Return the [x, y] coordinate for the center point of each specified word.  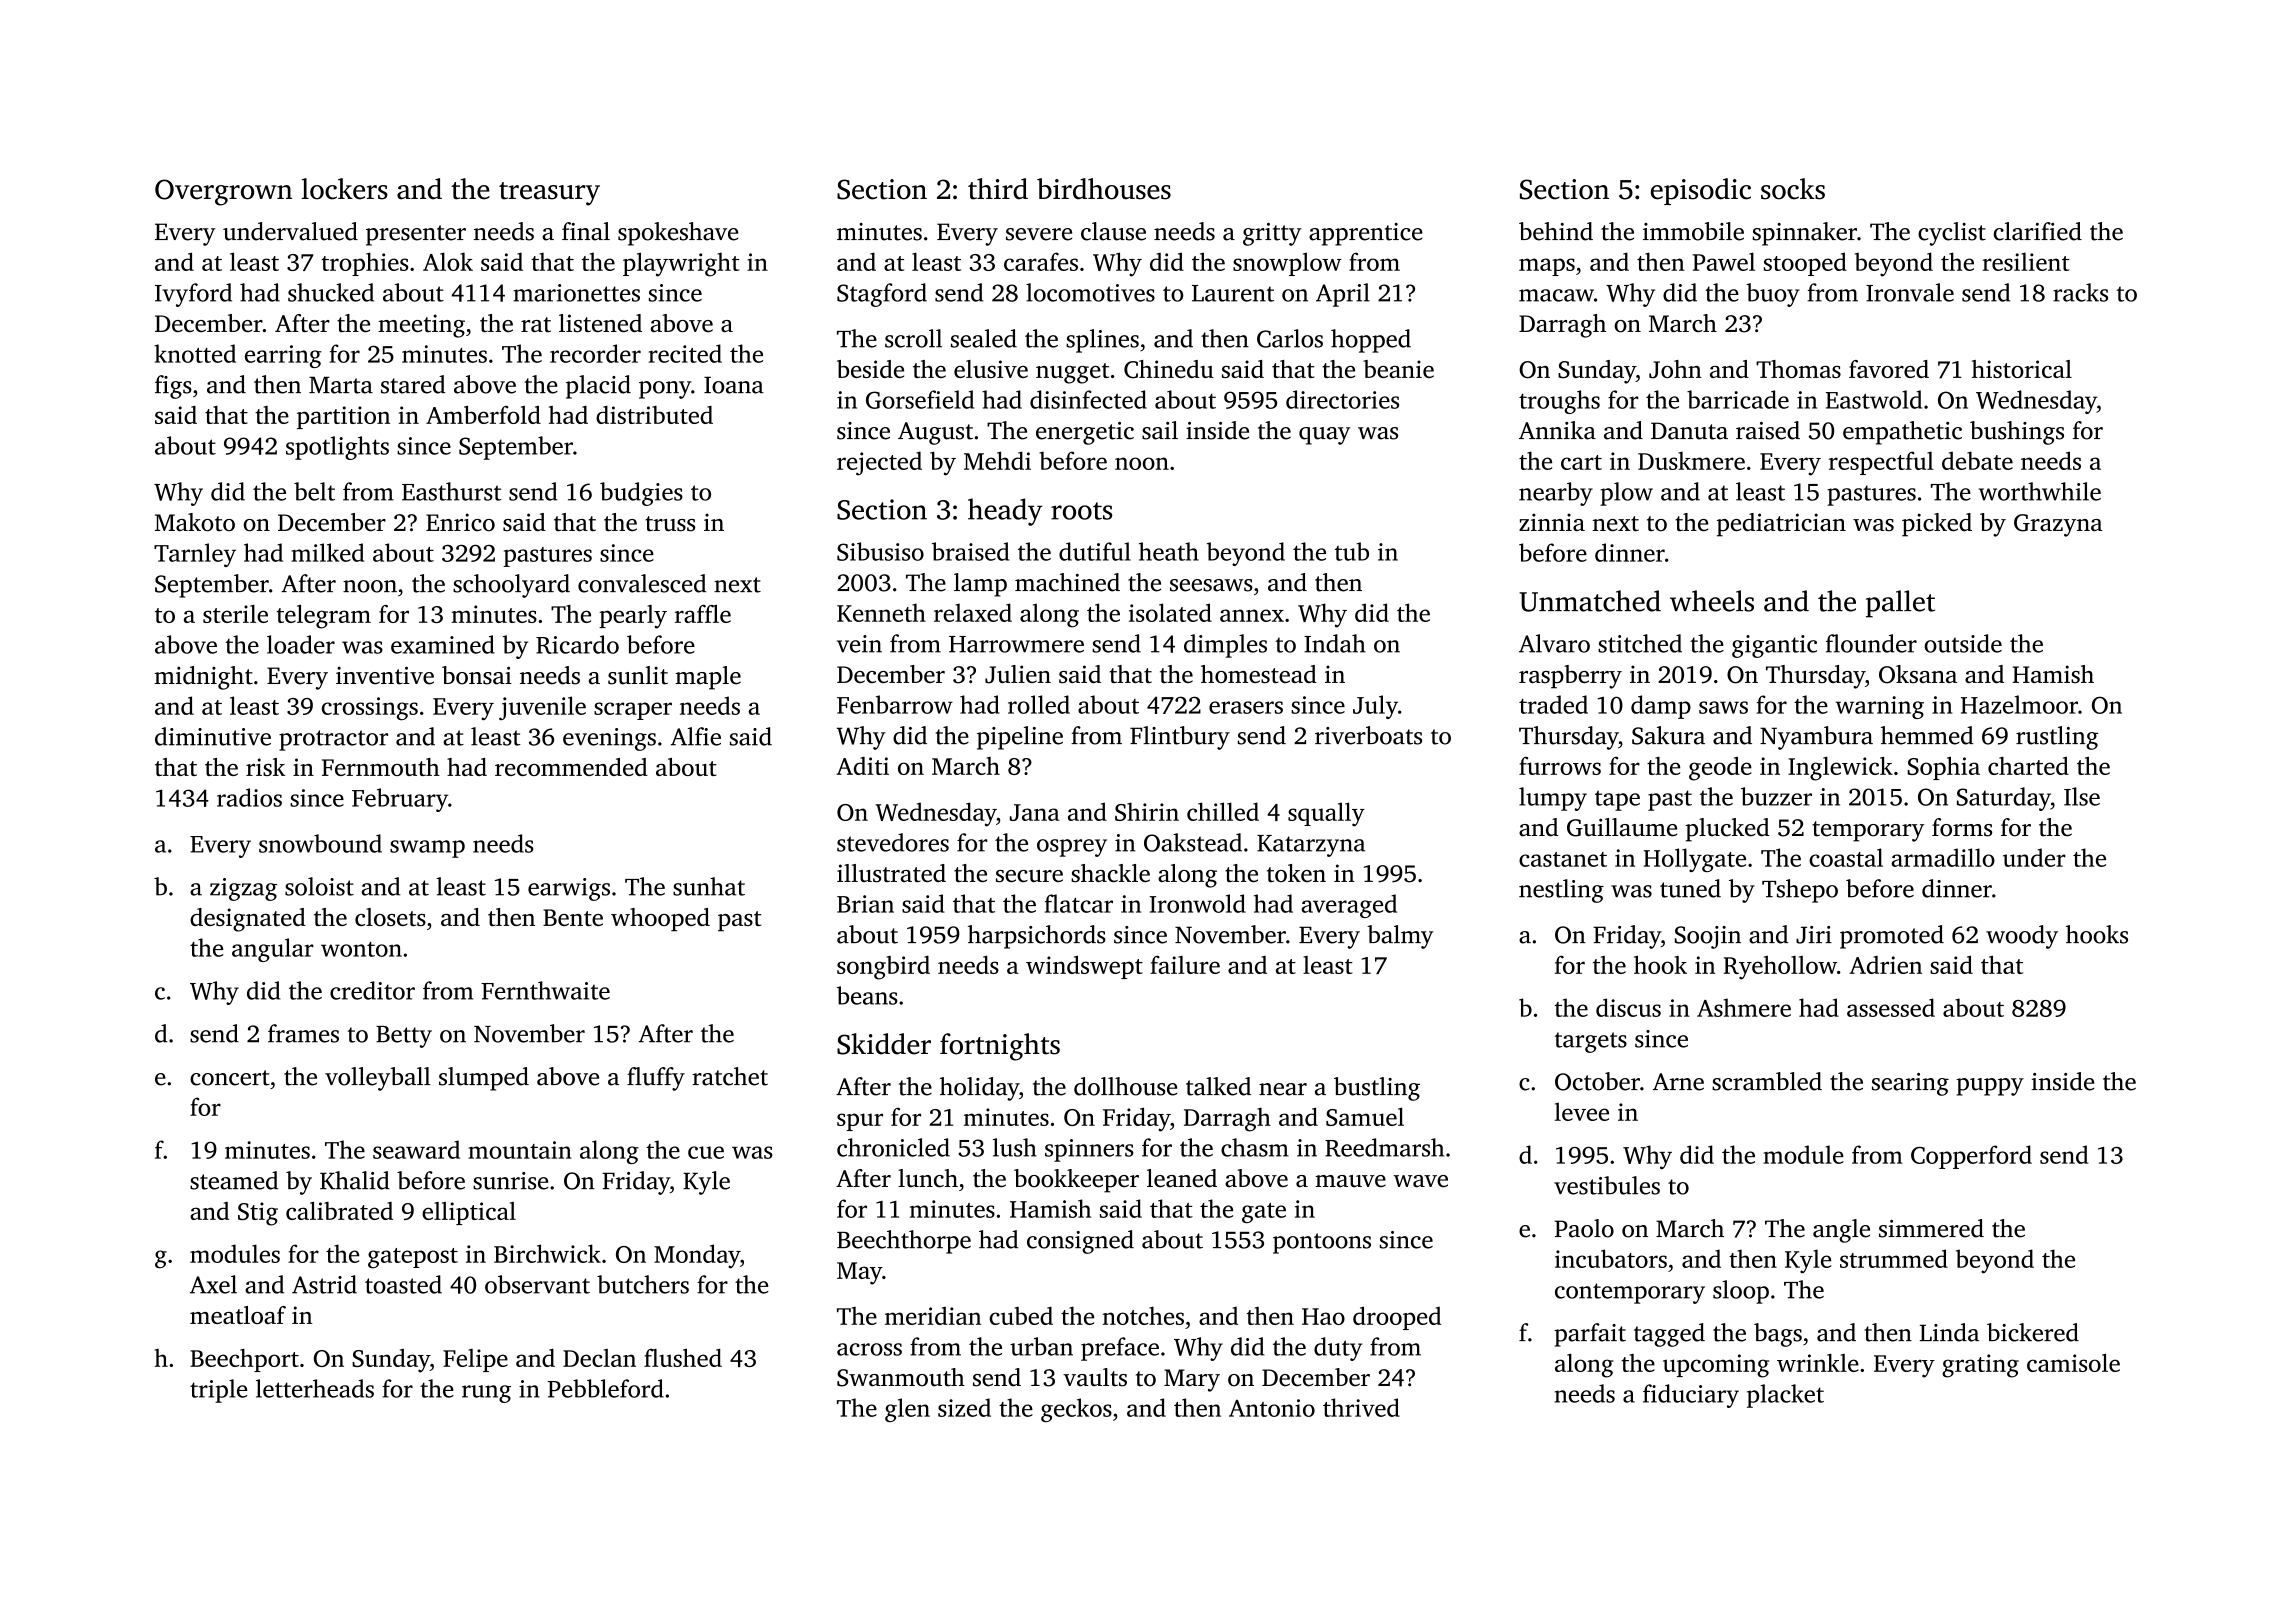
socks [1793, 189]
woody [2022, 937]
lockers [344, 189]
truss [670, 524]
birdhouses [1104, 189]
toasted [403, 1284]
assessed [1891, 1007]
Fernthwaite [545, 990]
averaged [1349, 906]
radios [249, 797]
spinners [1089, 1150]
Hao [1323, 1316]
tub [1352, 551]
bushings [2017, 433]
